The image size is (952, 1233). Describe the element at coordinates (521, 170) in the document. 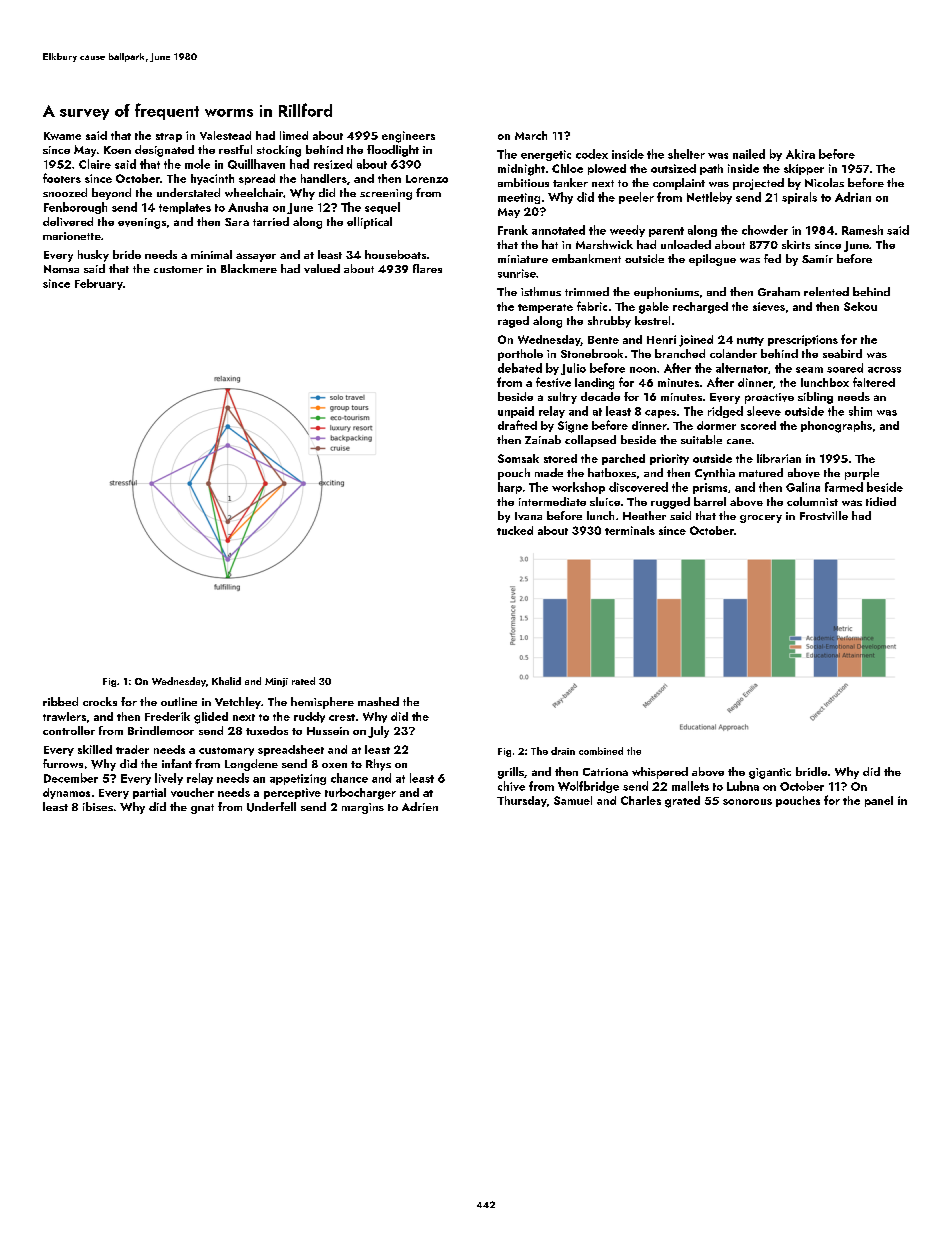

I see `midnight` at that location.
